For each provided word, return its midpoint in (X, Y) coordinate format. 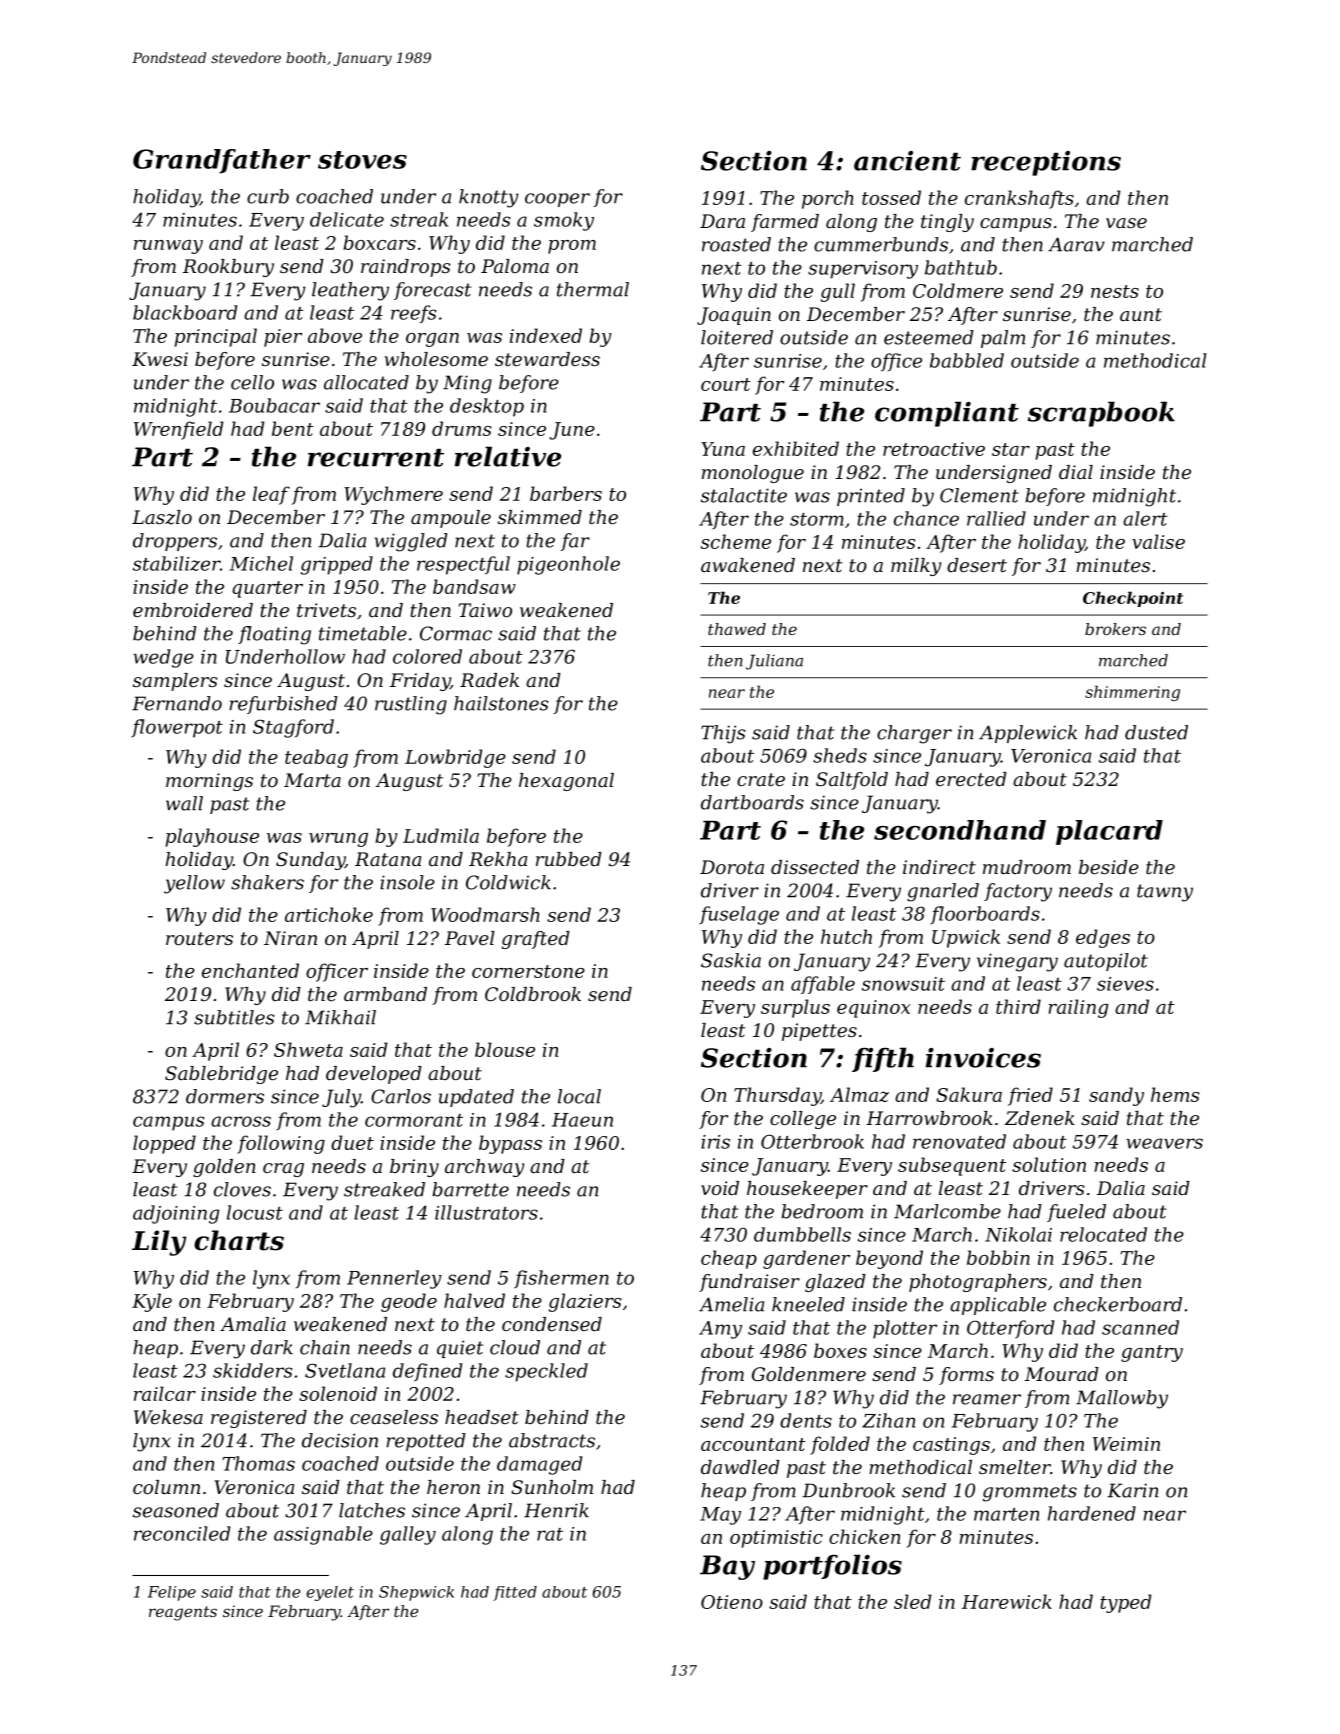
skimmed (540, 517)
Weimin (1126, 1444)
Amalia (253, 1324)
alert (1145, 518)
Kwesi (160, 359)
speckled (546, 1372)
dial (1076, 472)
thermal (593, 289)
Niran (290, 938)
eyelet (330, 1593)
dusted (1156, 732)
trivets (326, 610)
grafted (536, 940)
